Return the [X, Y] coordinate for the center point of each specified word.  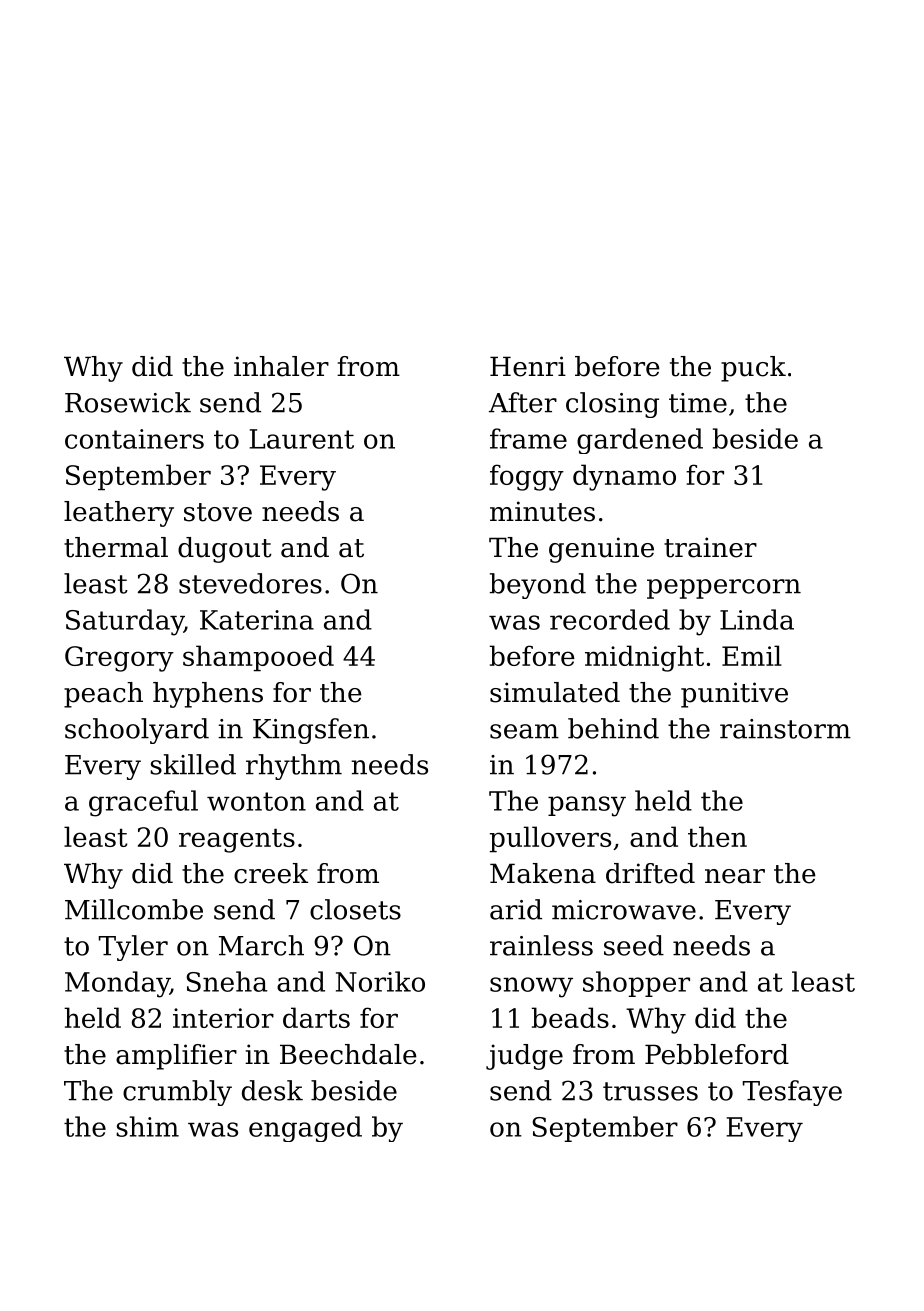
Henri [528, 366]
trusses [650, 1091]
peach [103, 695]
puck [753, 369]
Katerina [257, 620]
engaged [305, 1129]
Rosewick [128, 402]
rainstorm [785, 729]
